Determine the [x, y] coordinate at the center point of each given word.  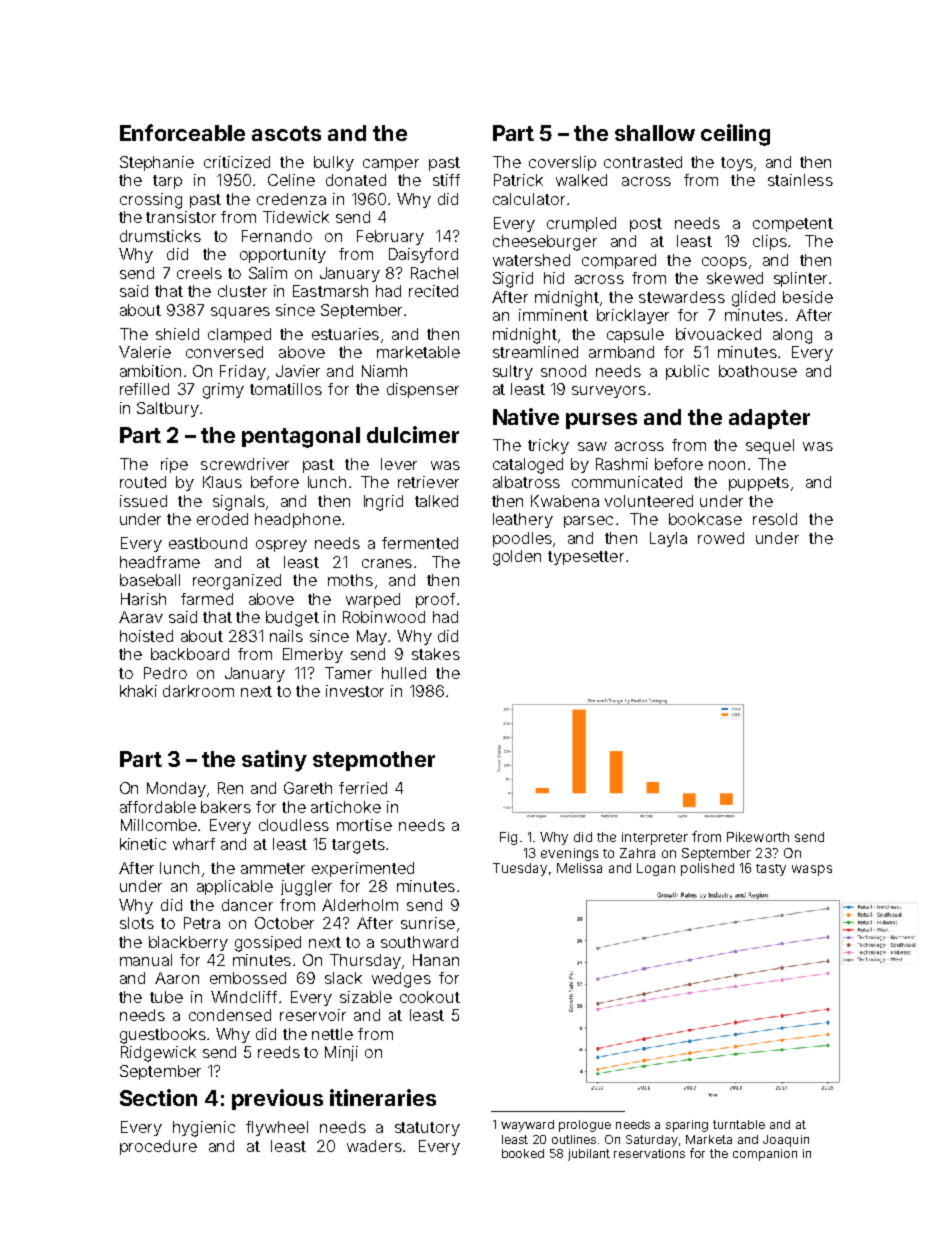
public [687, 372]
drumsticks [160, 236]
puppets [759, 484]
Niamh [384, 371]
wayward [527, 1126]
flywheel [277, 1128]
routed [143, 482]
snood [563, 371]
